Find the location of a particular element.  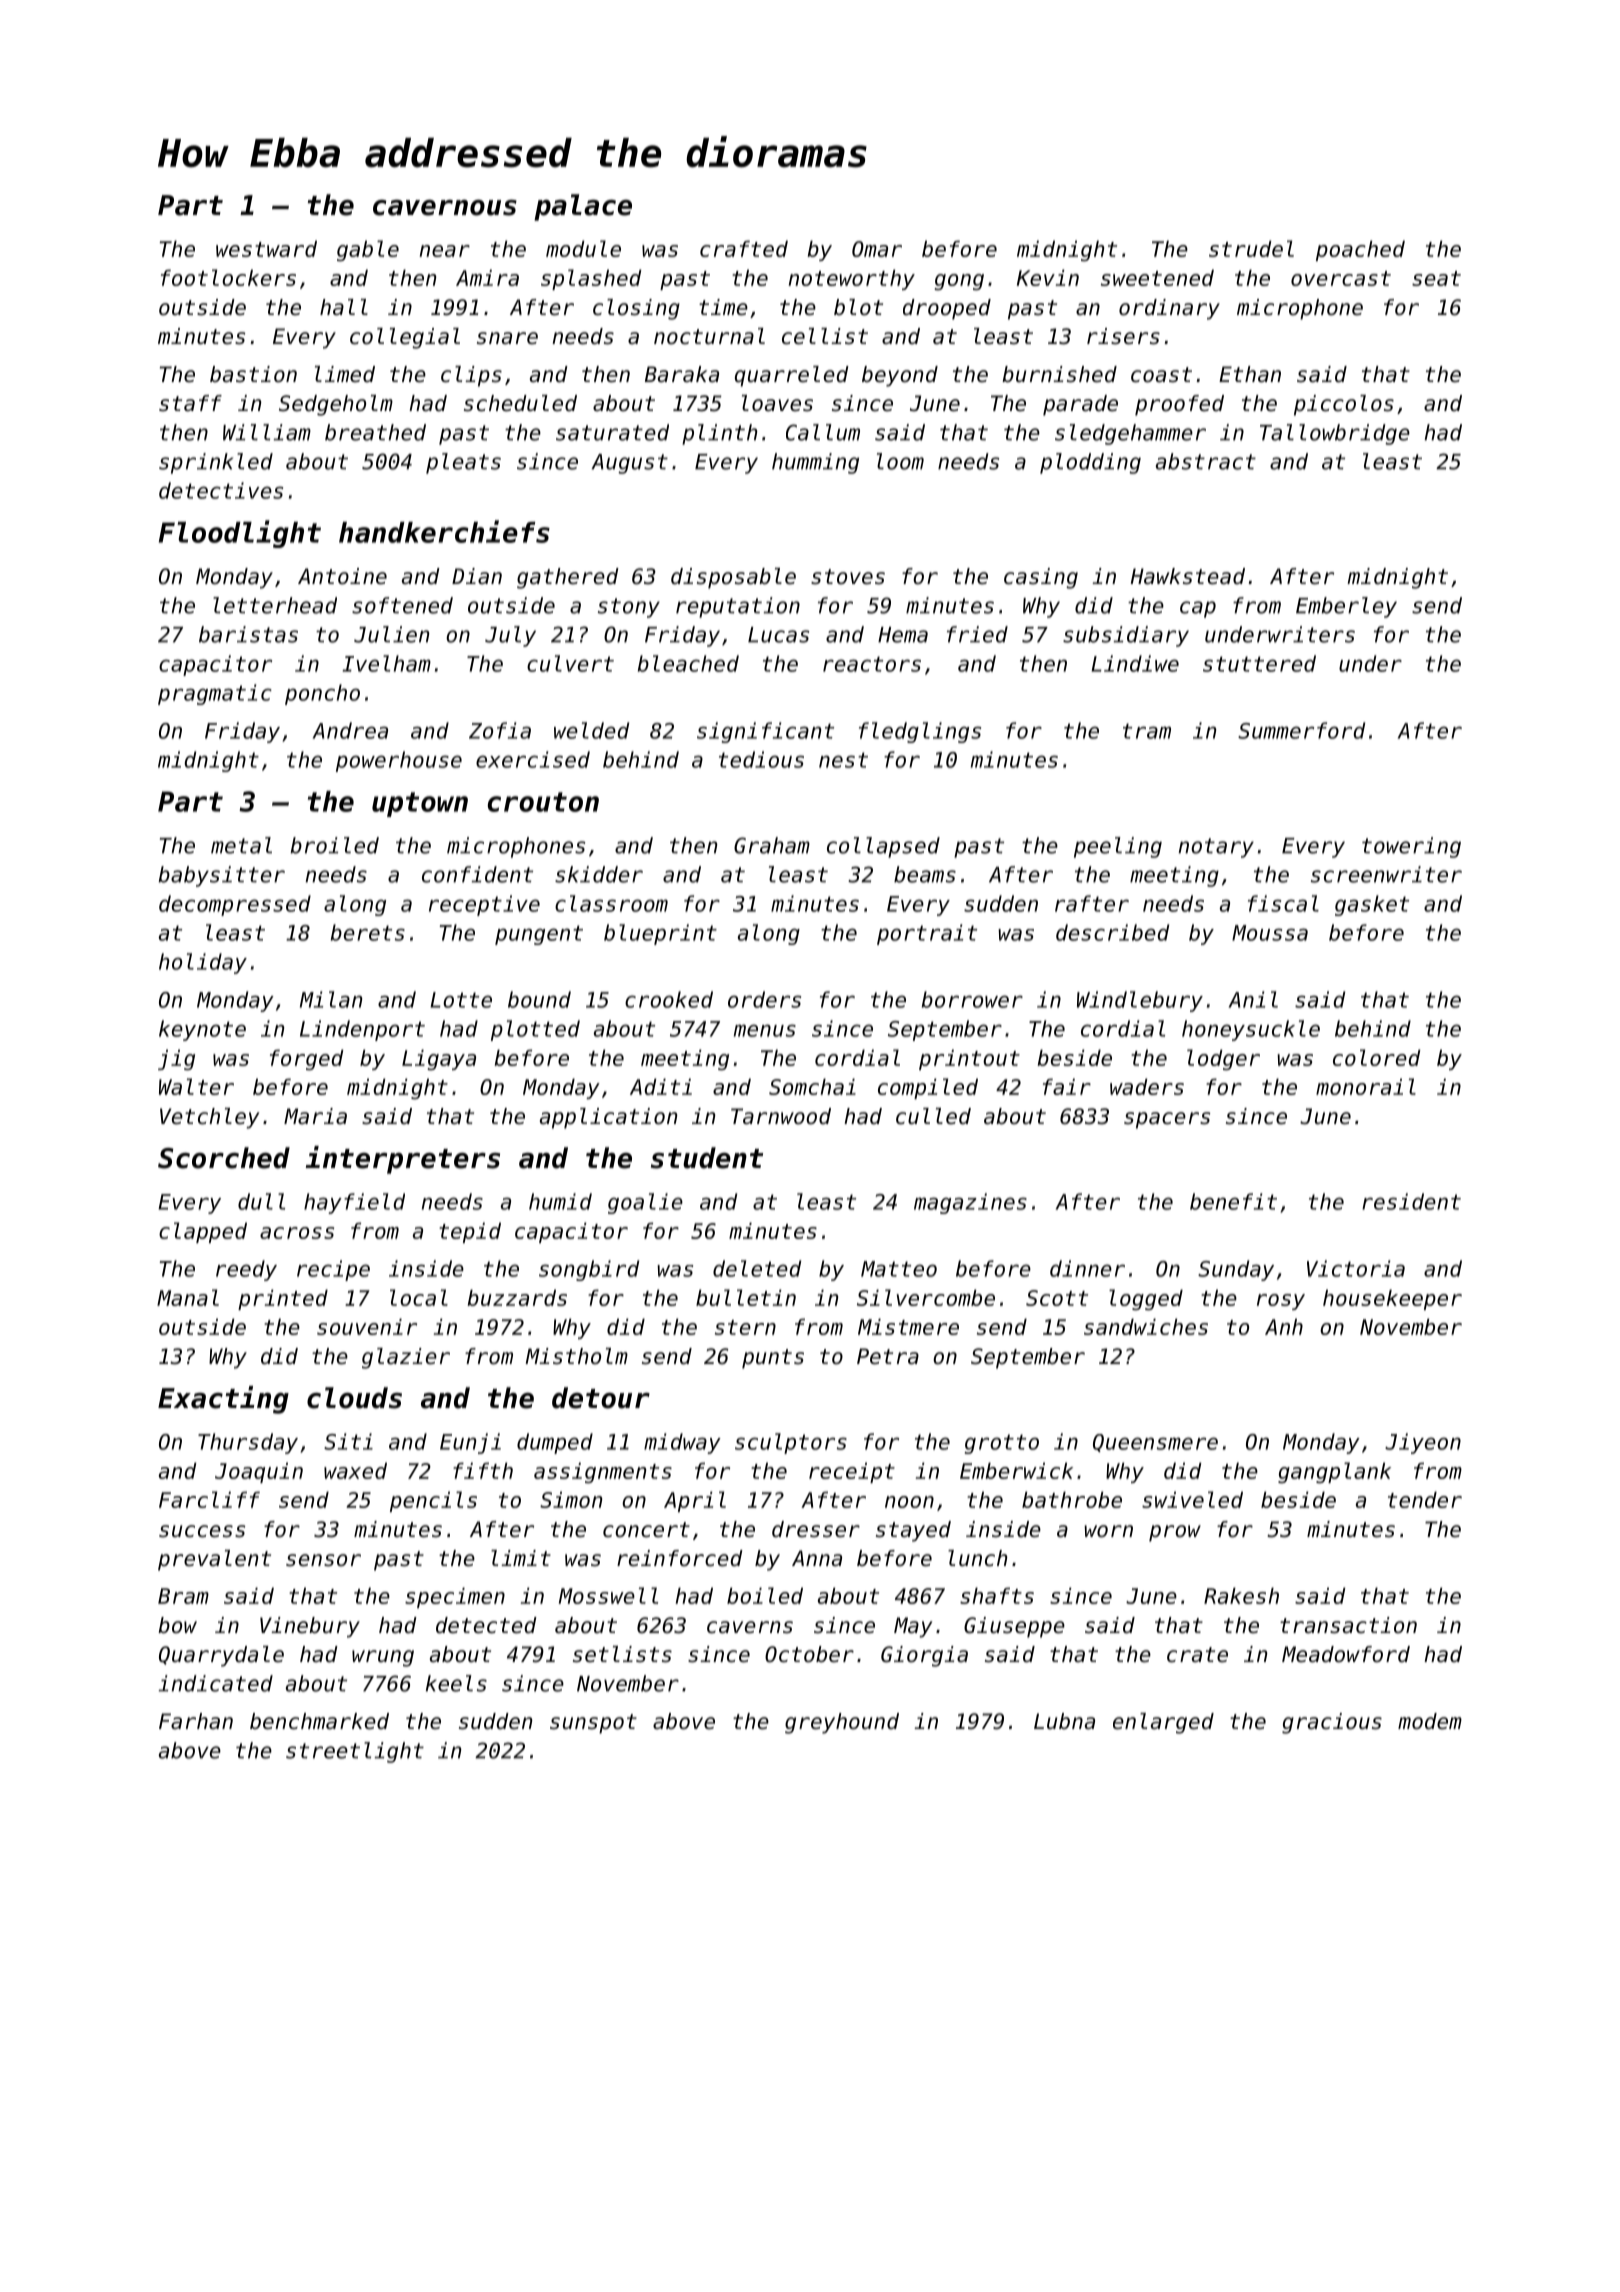

overcast is located at coordinates (1341, 278).
